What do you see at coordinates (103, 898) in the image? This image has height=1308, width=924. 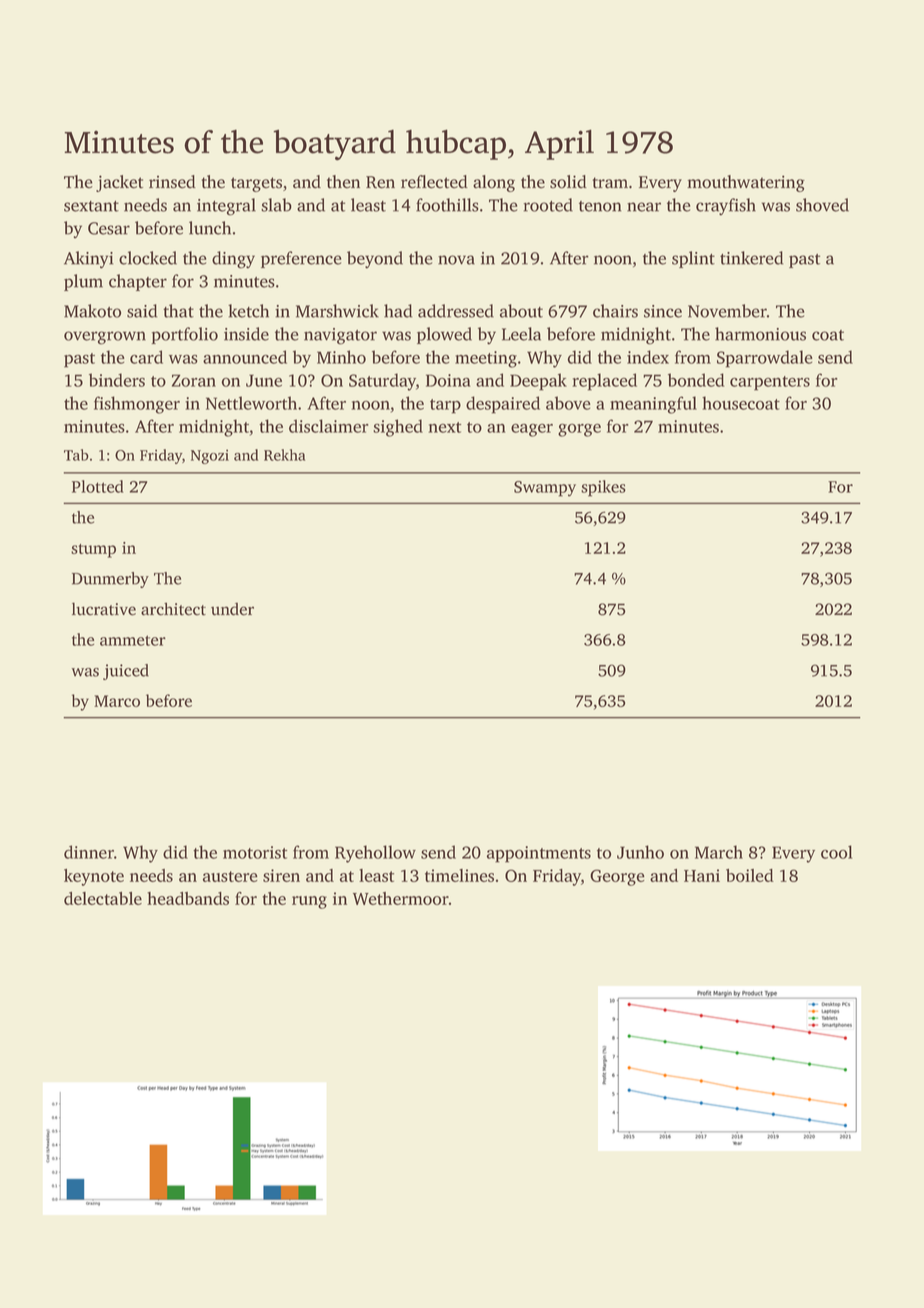 I see `delectable` at bounding box center [103, 898].
